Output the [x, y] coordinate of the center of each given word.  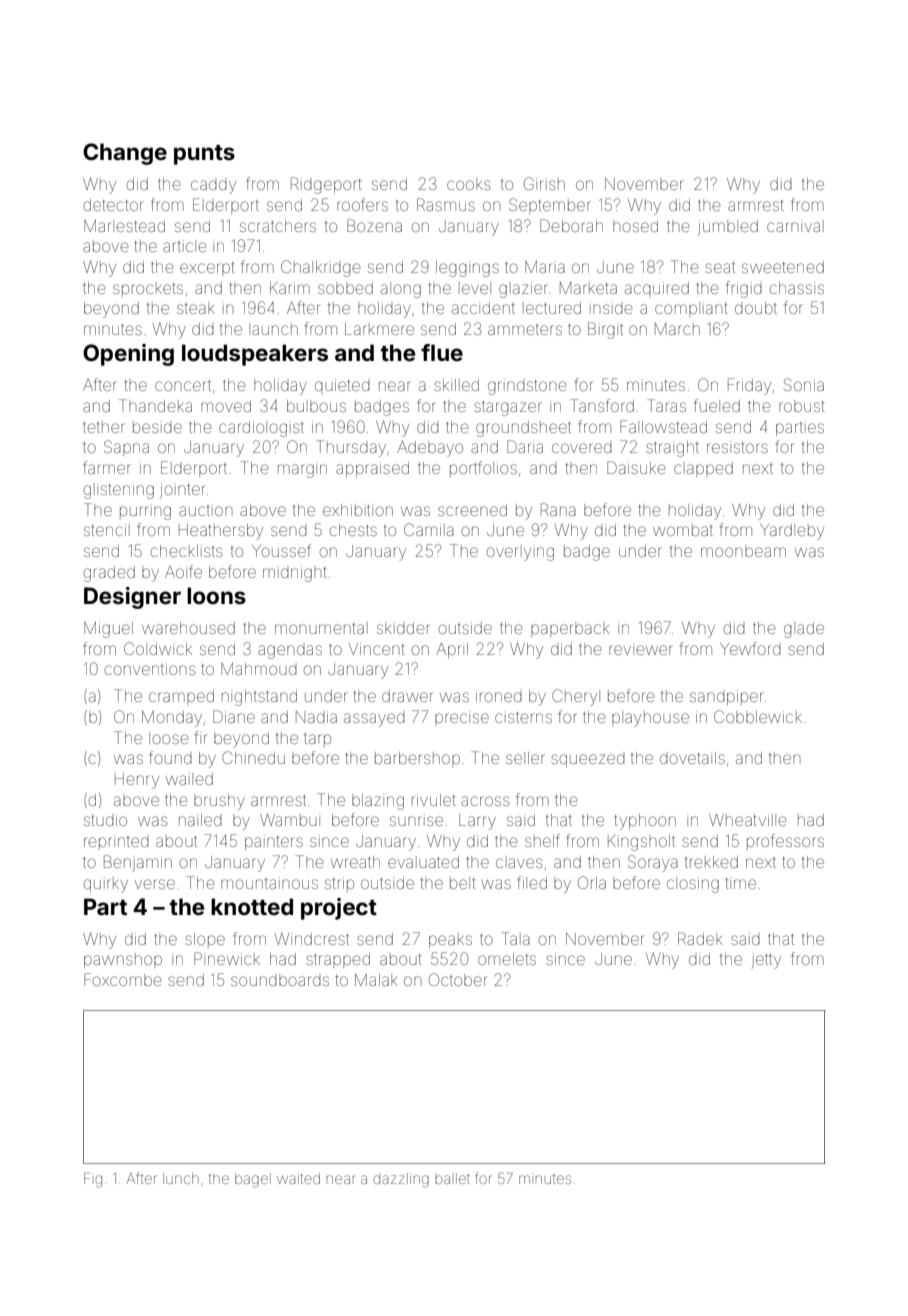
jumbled [728, 228]
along [401, 290]
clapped [703, 469]
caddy [213, 187]
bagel [253, 1180]
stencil [107, 530]
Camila [429, 529]
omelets [507, 959]
